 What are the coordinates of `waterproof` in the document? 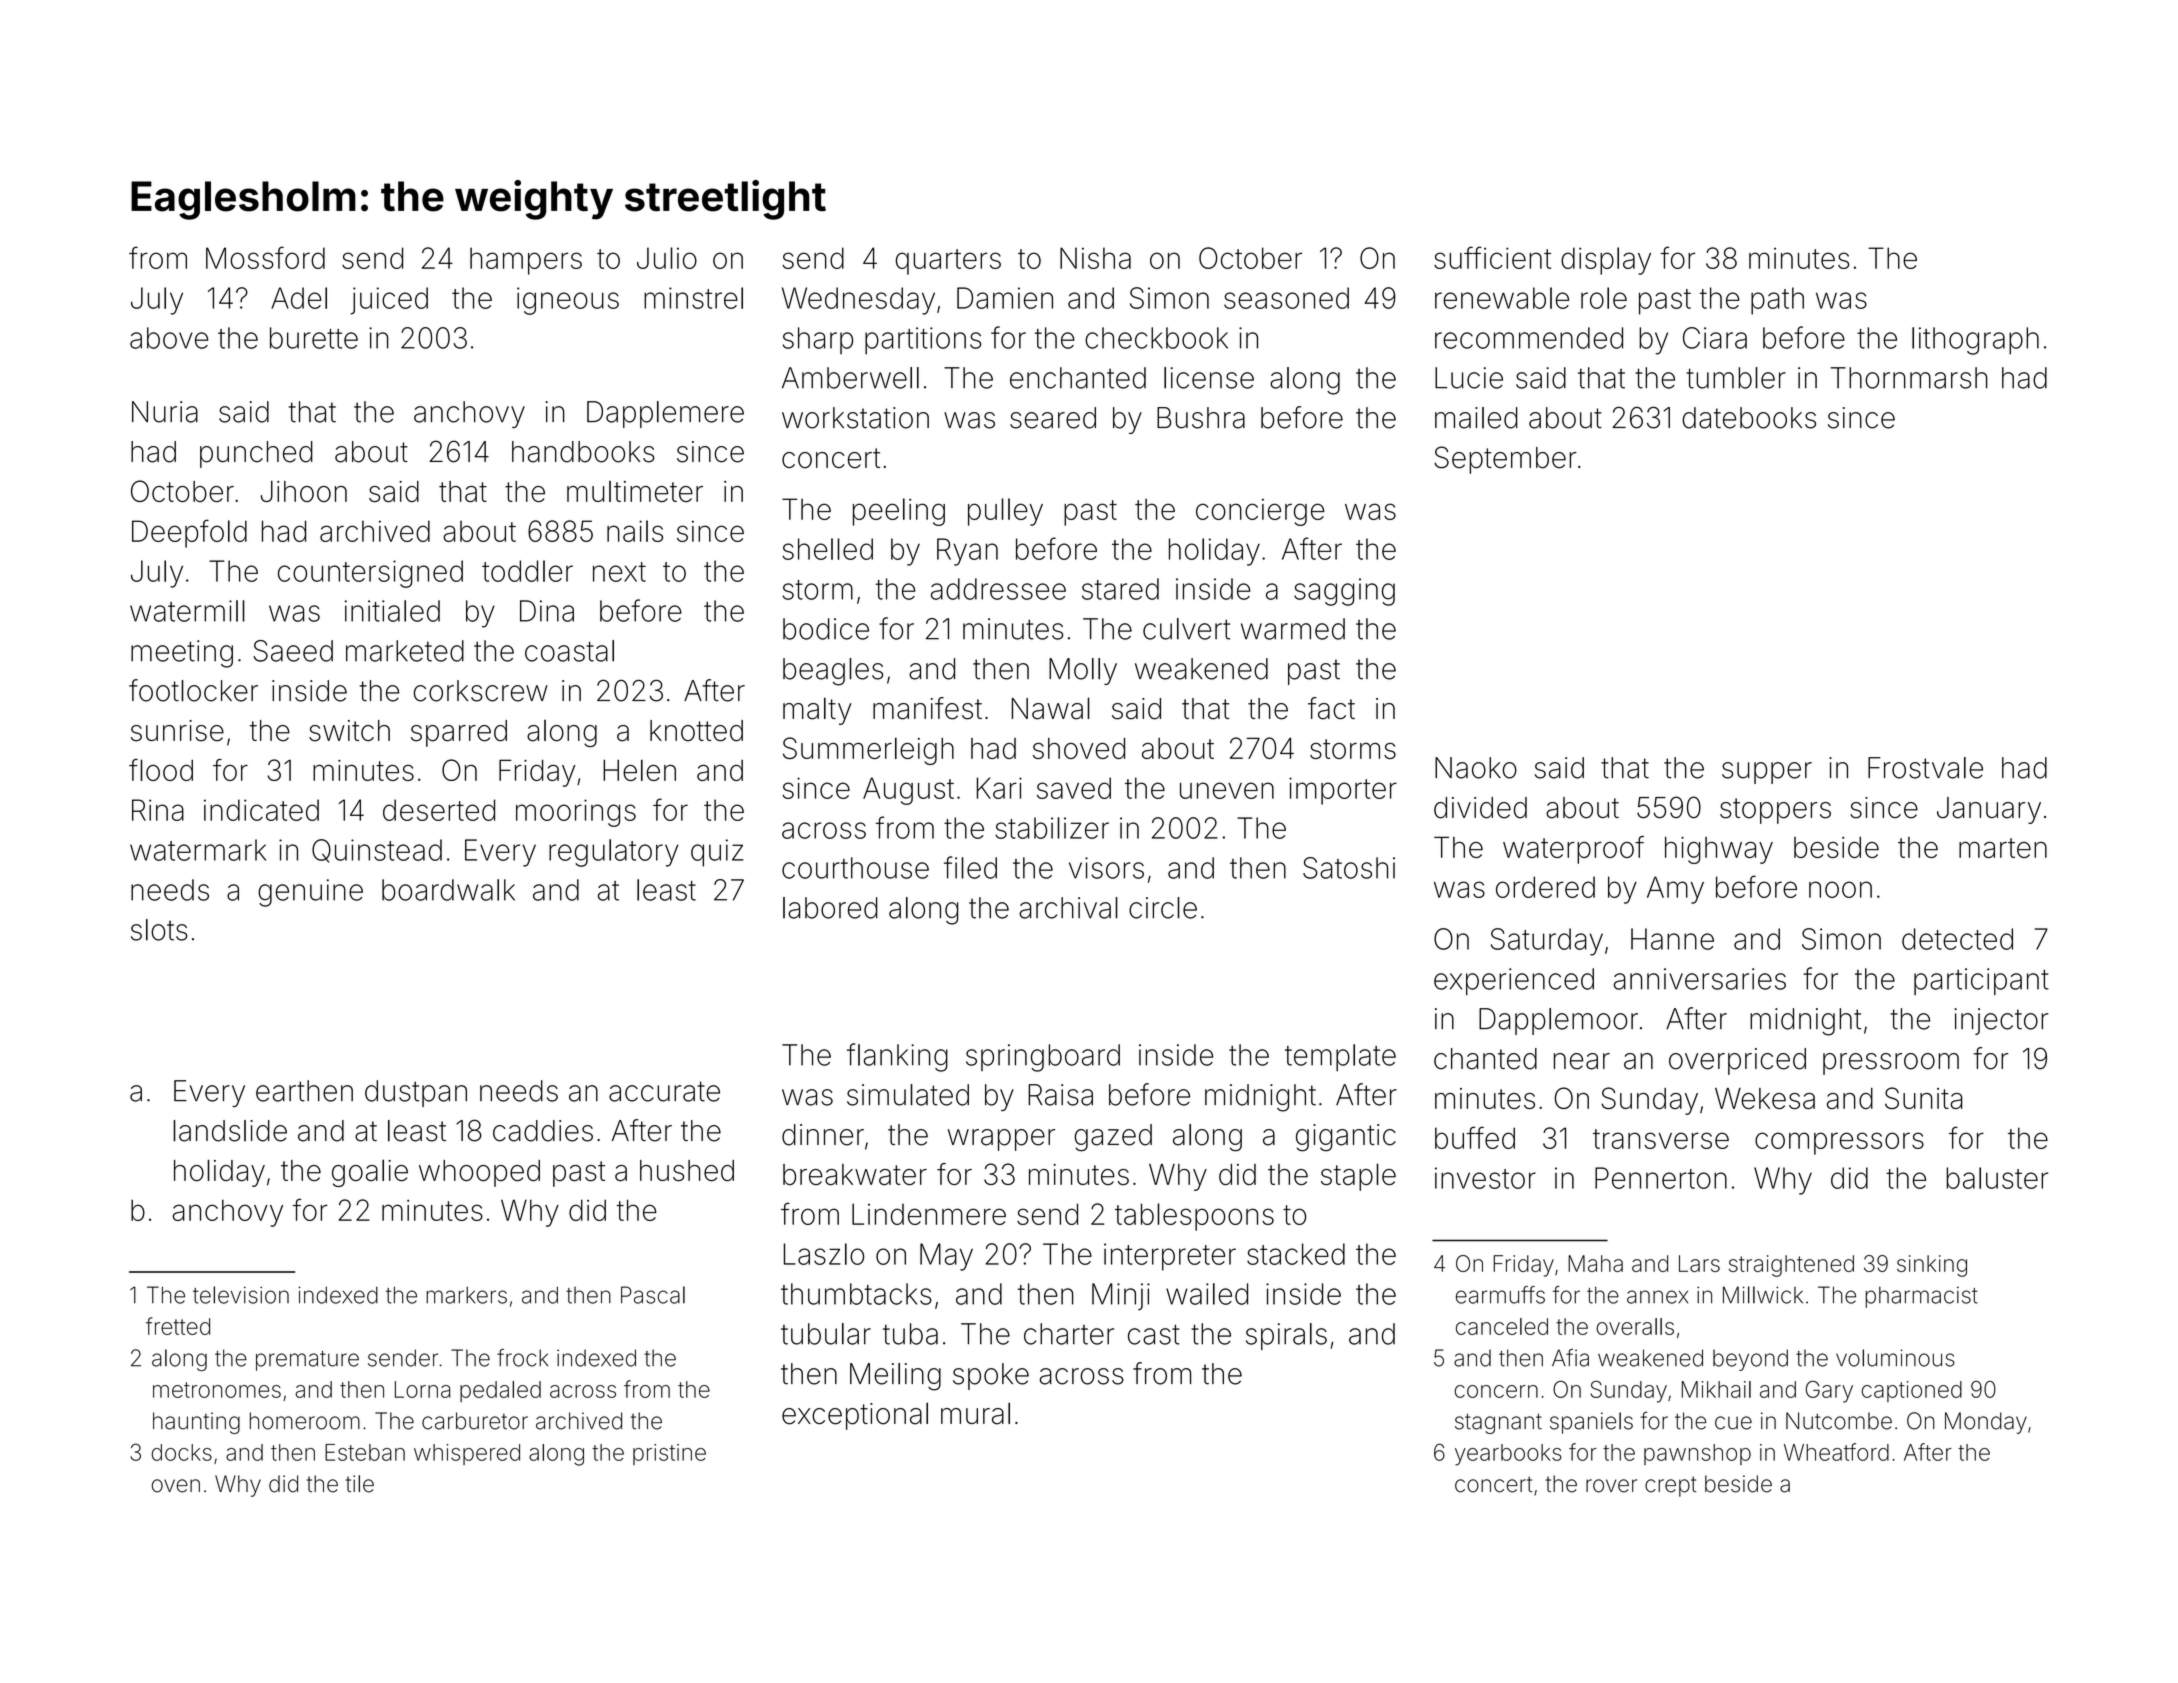 It's located at (1573, 850).
